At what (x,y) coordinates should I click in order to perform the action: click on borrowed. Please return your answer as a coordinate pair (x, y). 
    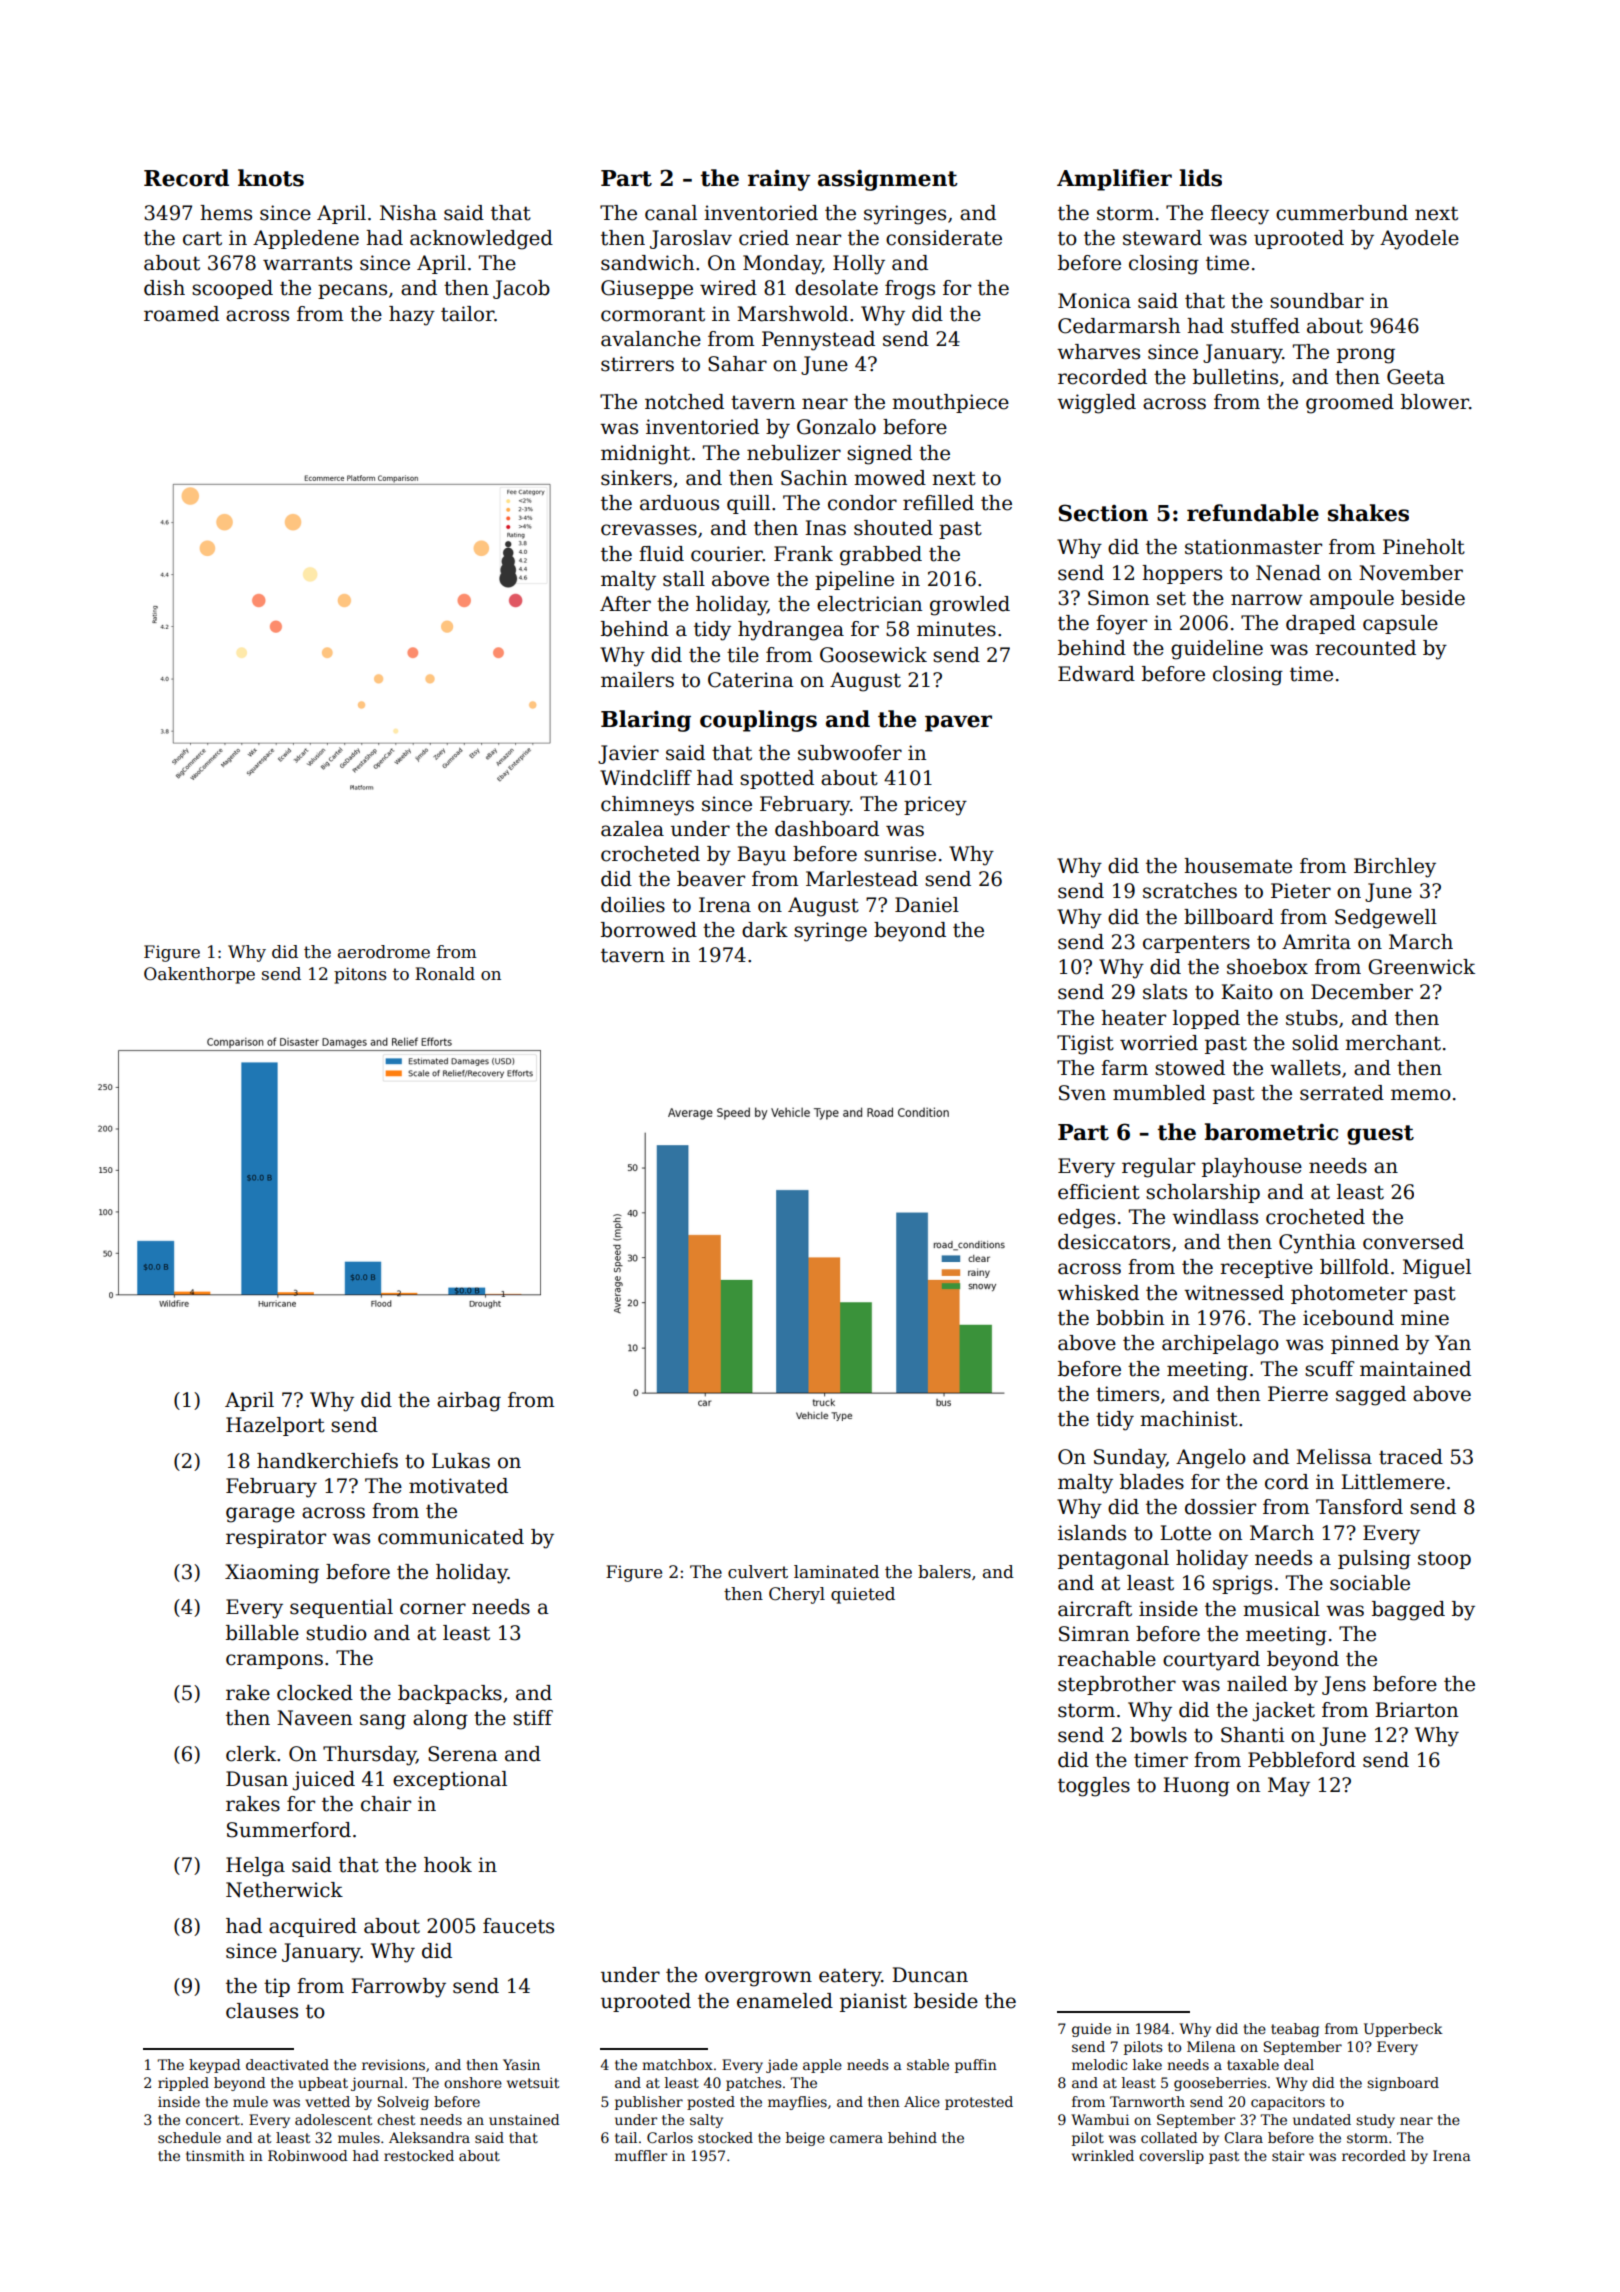
    Looking at the image, I should click on (649, 930).
